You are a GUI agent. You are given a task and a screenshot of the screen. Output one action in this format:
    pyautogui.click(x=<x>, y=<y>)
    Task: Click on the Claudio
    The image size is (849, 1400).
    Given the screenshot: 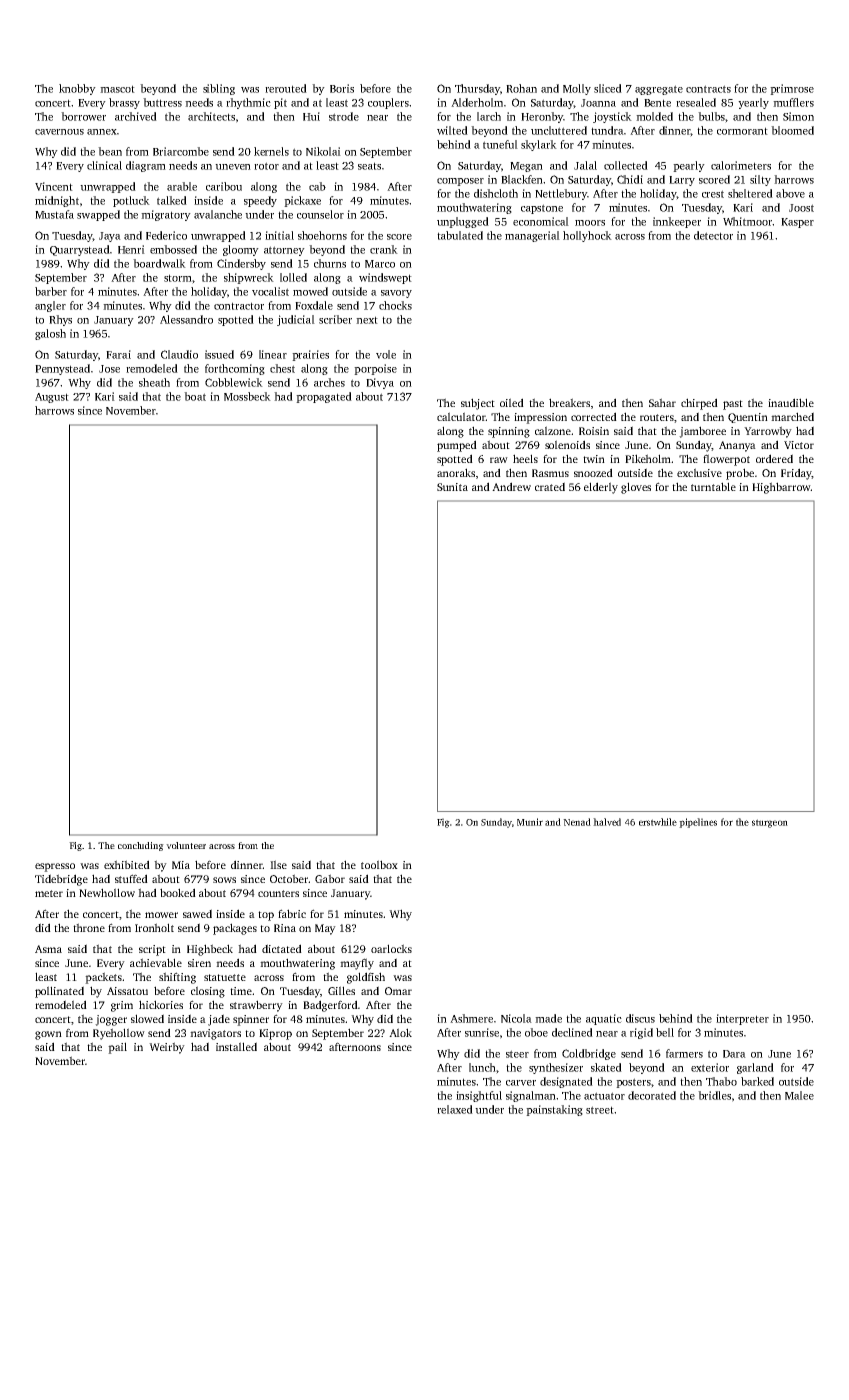 What is the action you would take?
    pyautogui.click(x=179, y=354)
